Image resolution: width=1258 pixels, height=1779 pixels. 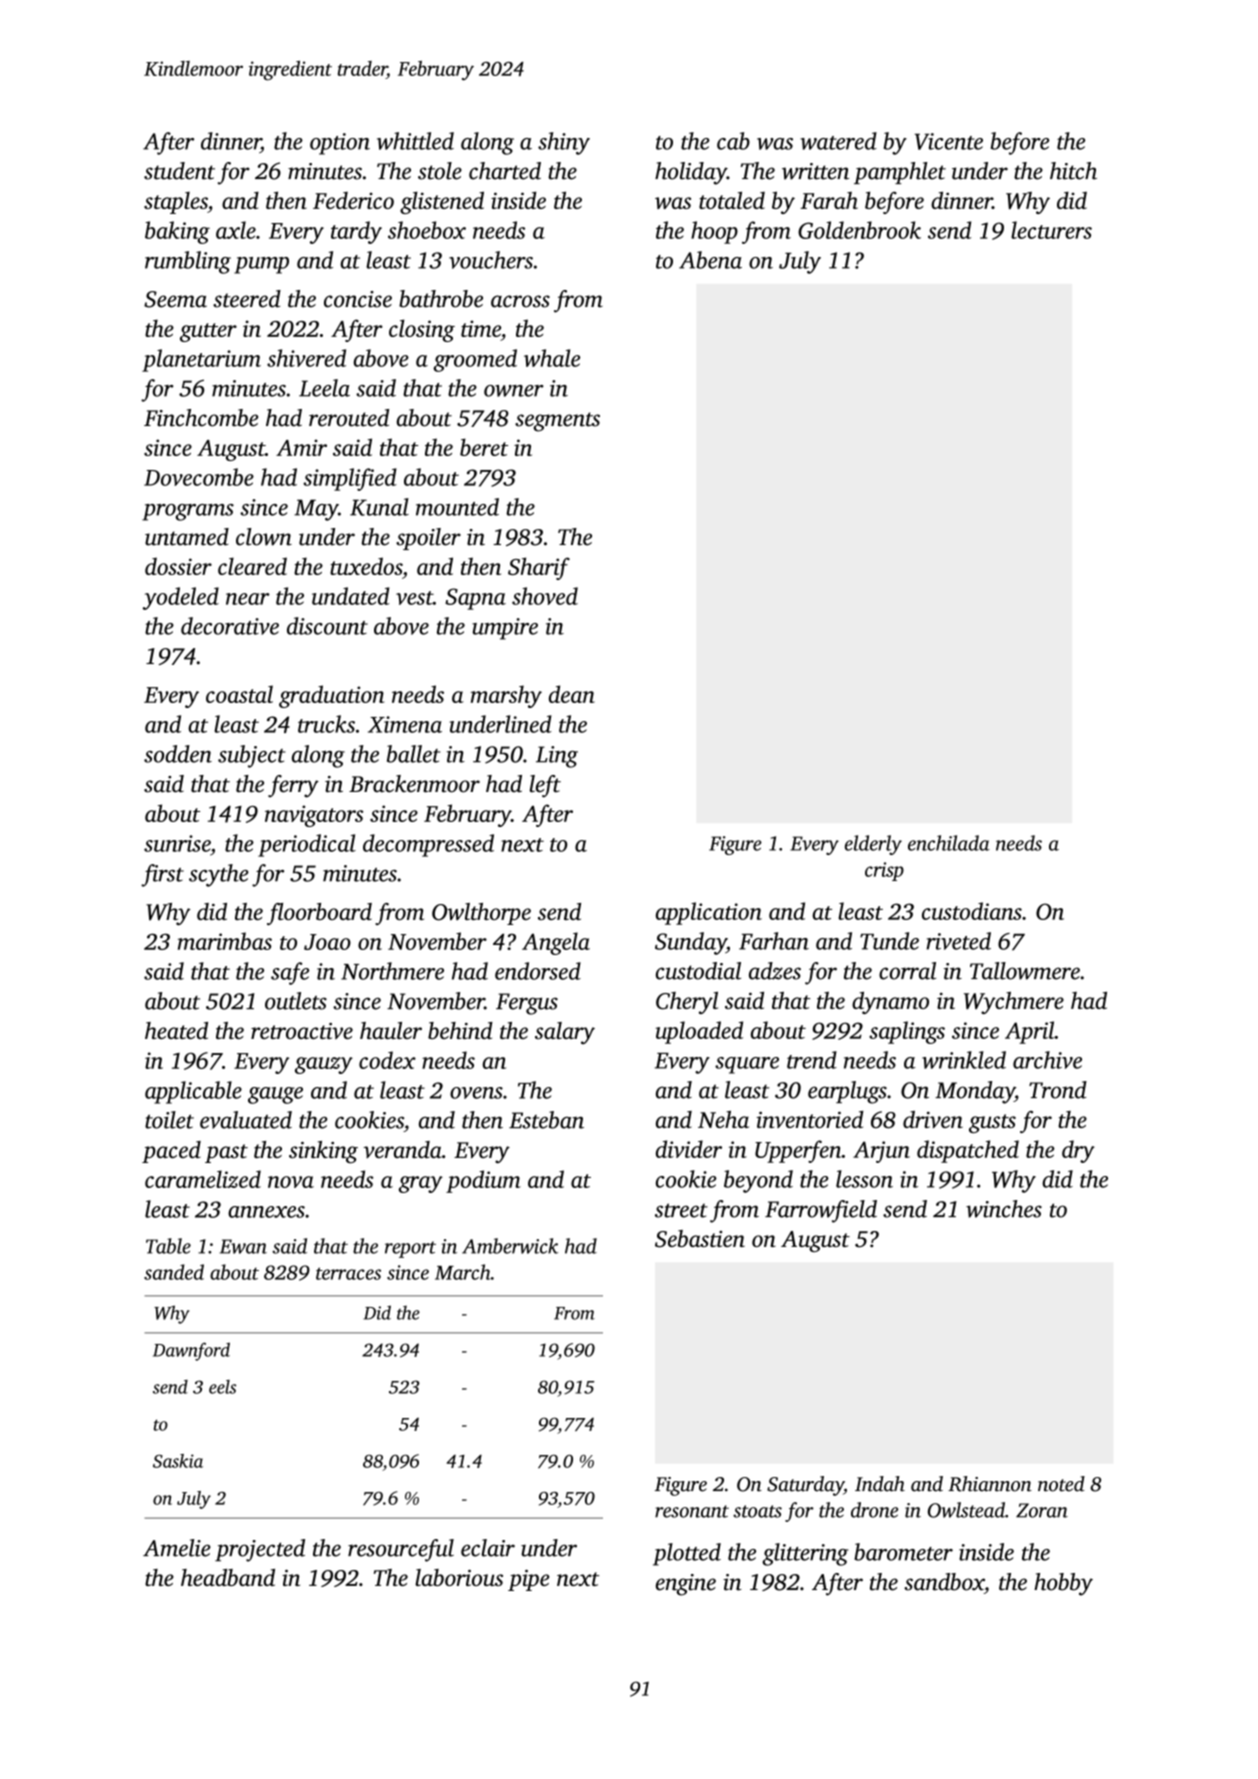 I want to click on elderly, so click(x=873, y=845).
